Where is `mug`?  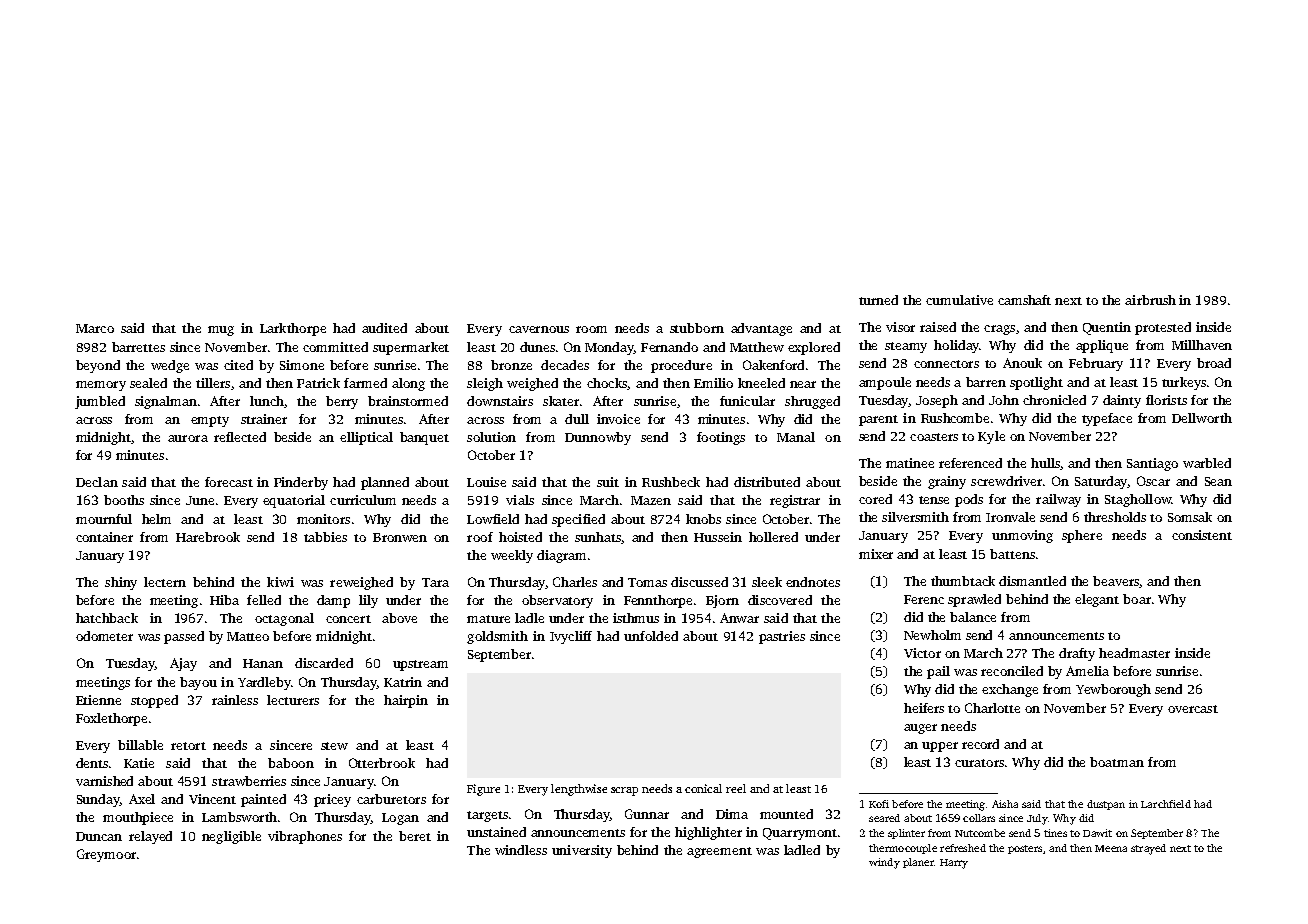
mug is located at coordinates (221, 331).
